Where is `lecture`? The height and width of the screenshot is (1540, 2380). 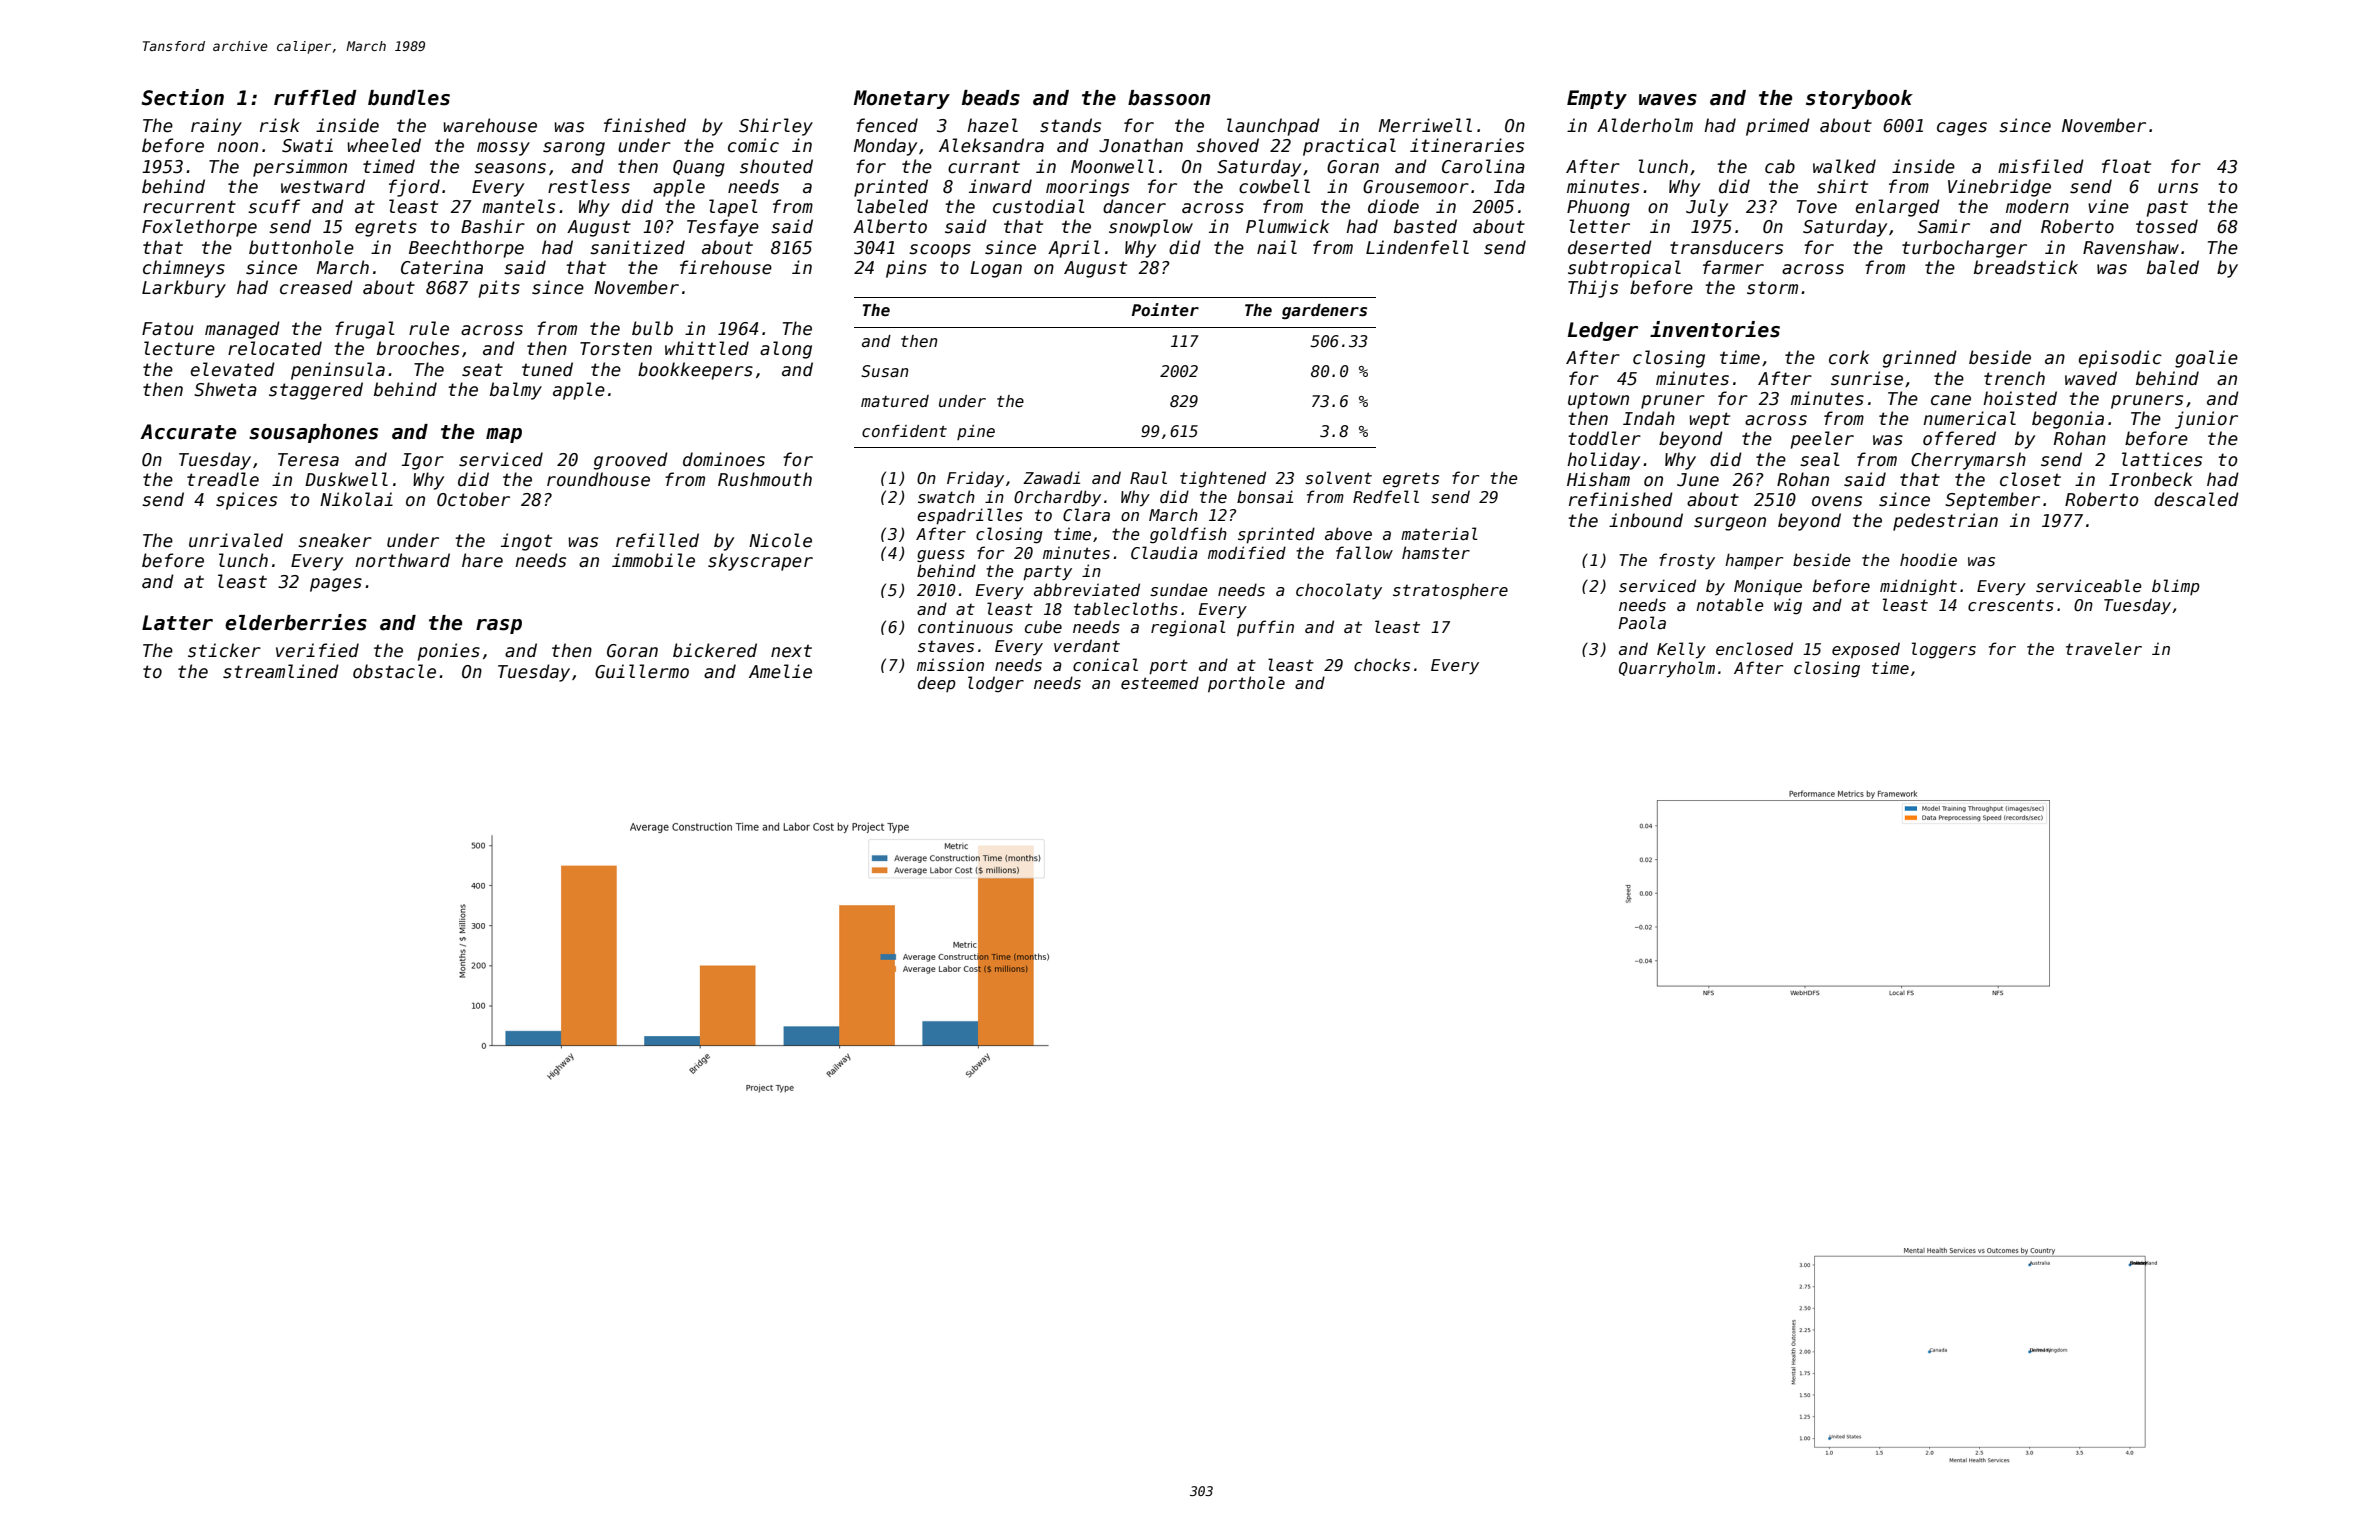 lecture is located at coordinates (179, 348).
